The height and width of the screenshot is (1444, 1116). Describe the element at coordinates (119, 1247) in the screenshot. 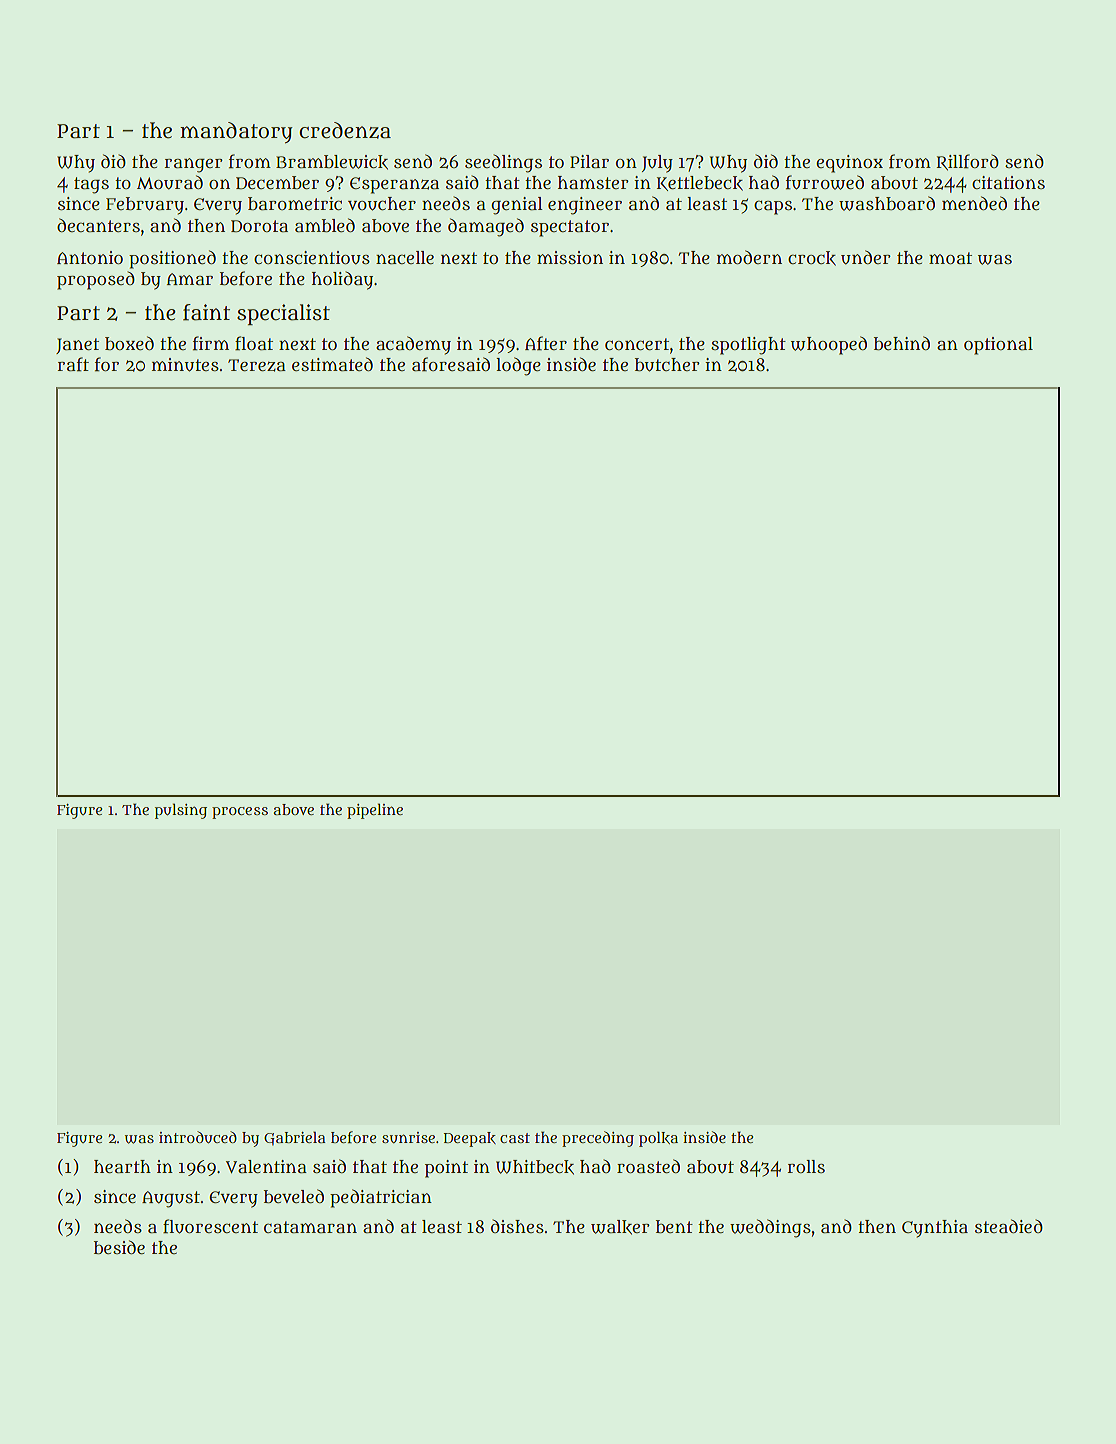

I see `beside` at that location.
